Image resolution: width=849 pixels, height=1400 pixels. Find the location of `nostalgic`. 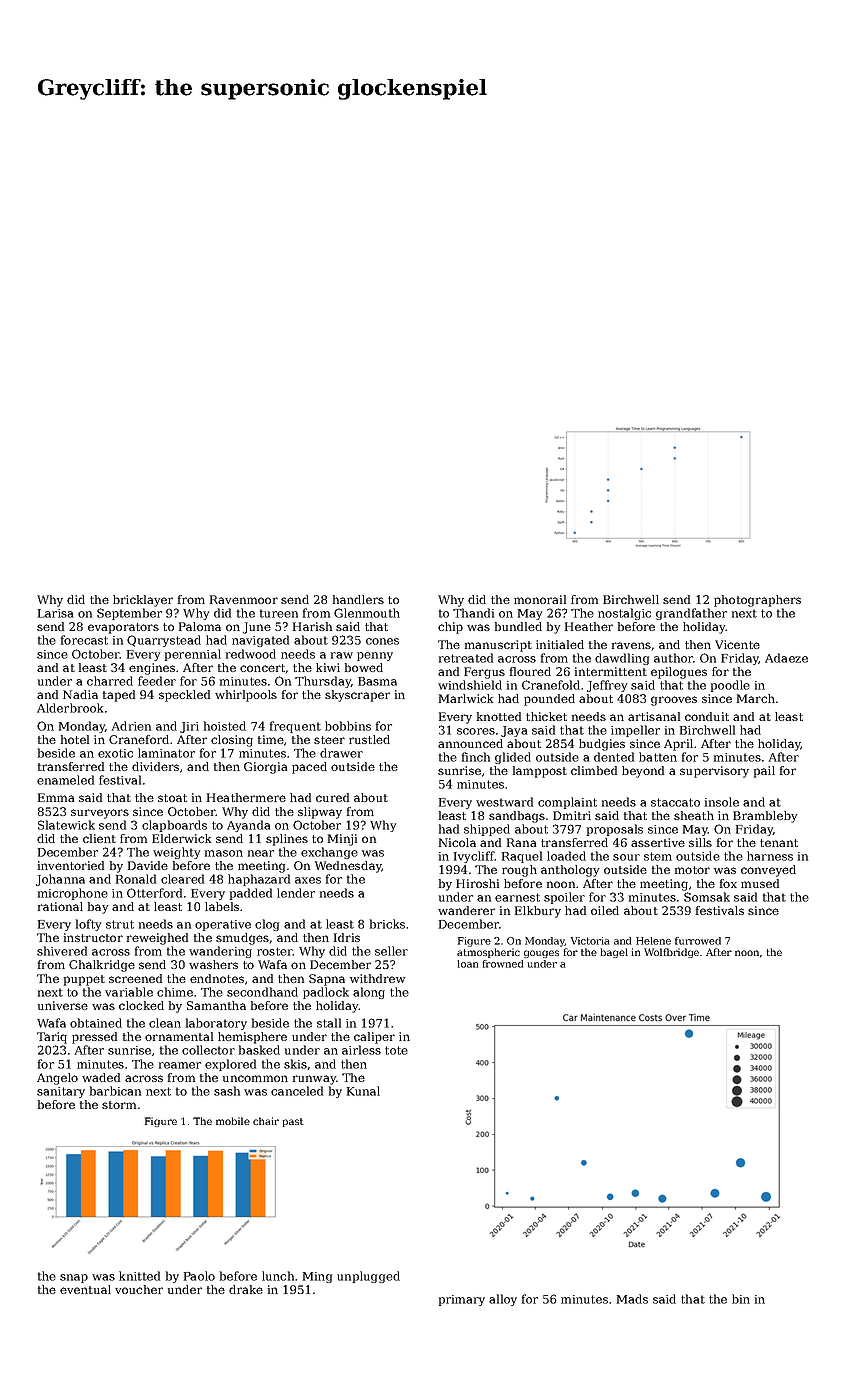

nostalgic is located at coordinates (624, 614).
